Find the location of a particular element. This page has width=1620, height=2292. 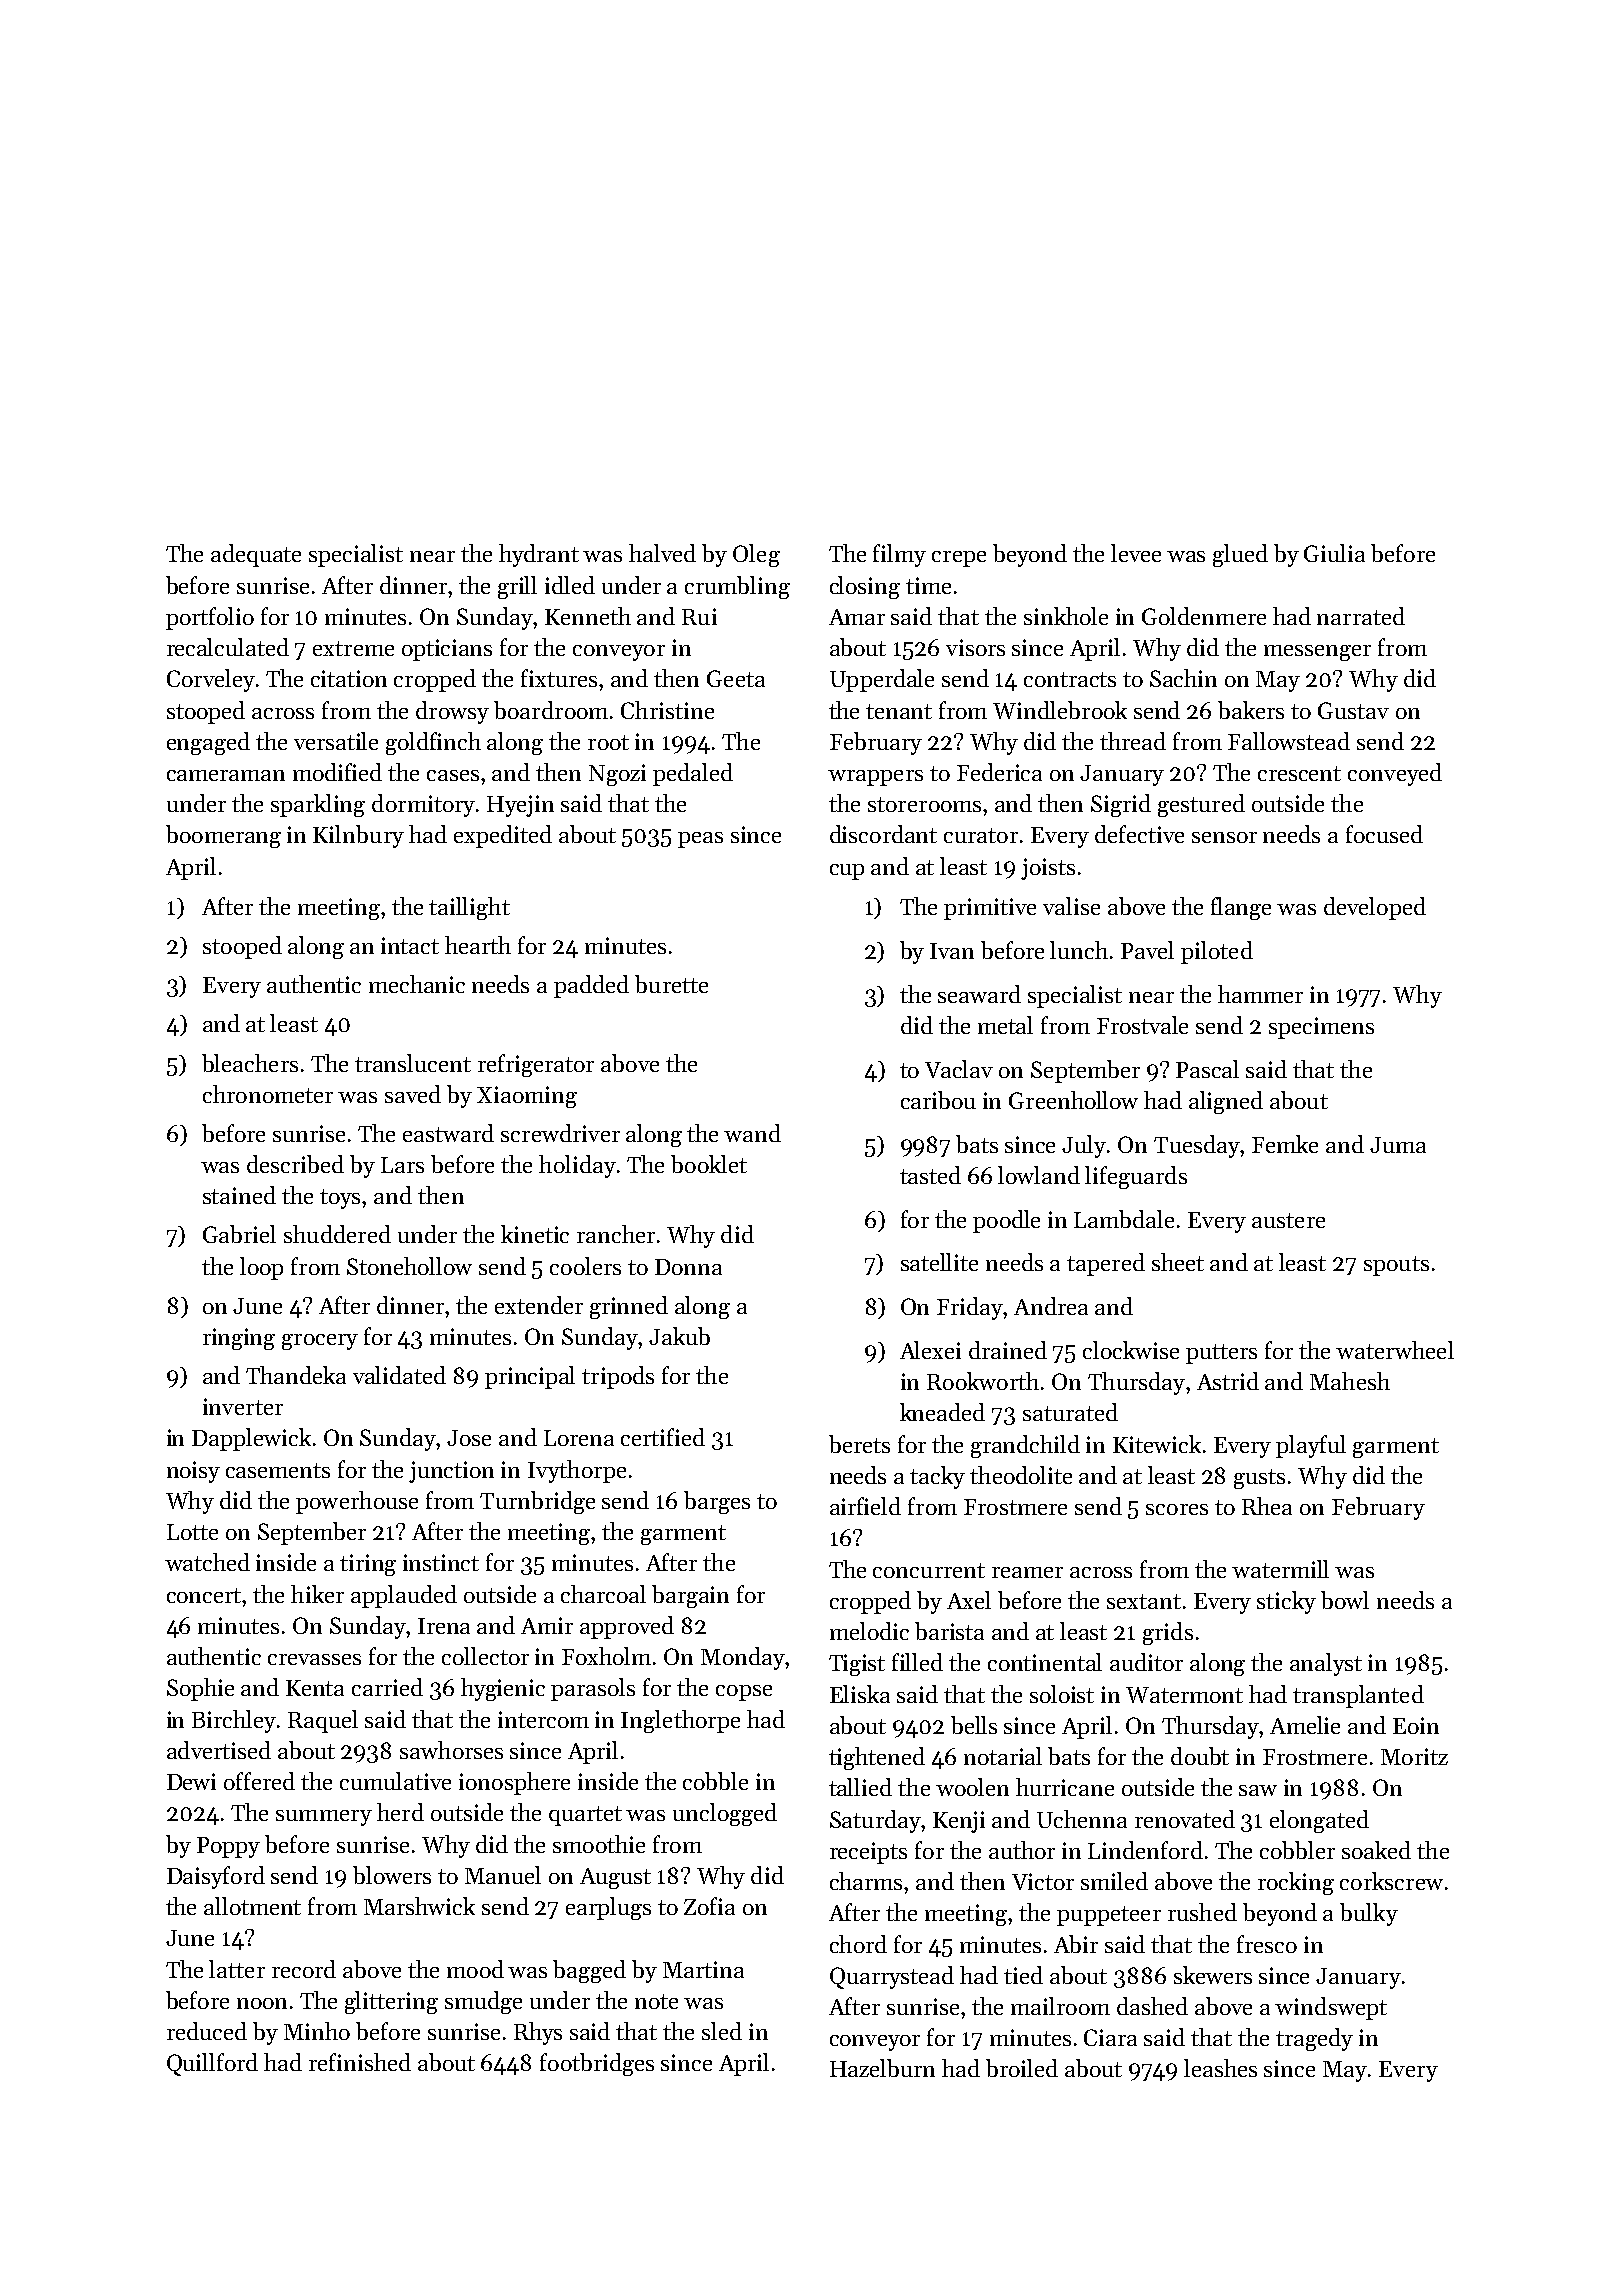

Astrid is located at coordinates (1228, 1381).
